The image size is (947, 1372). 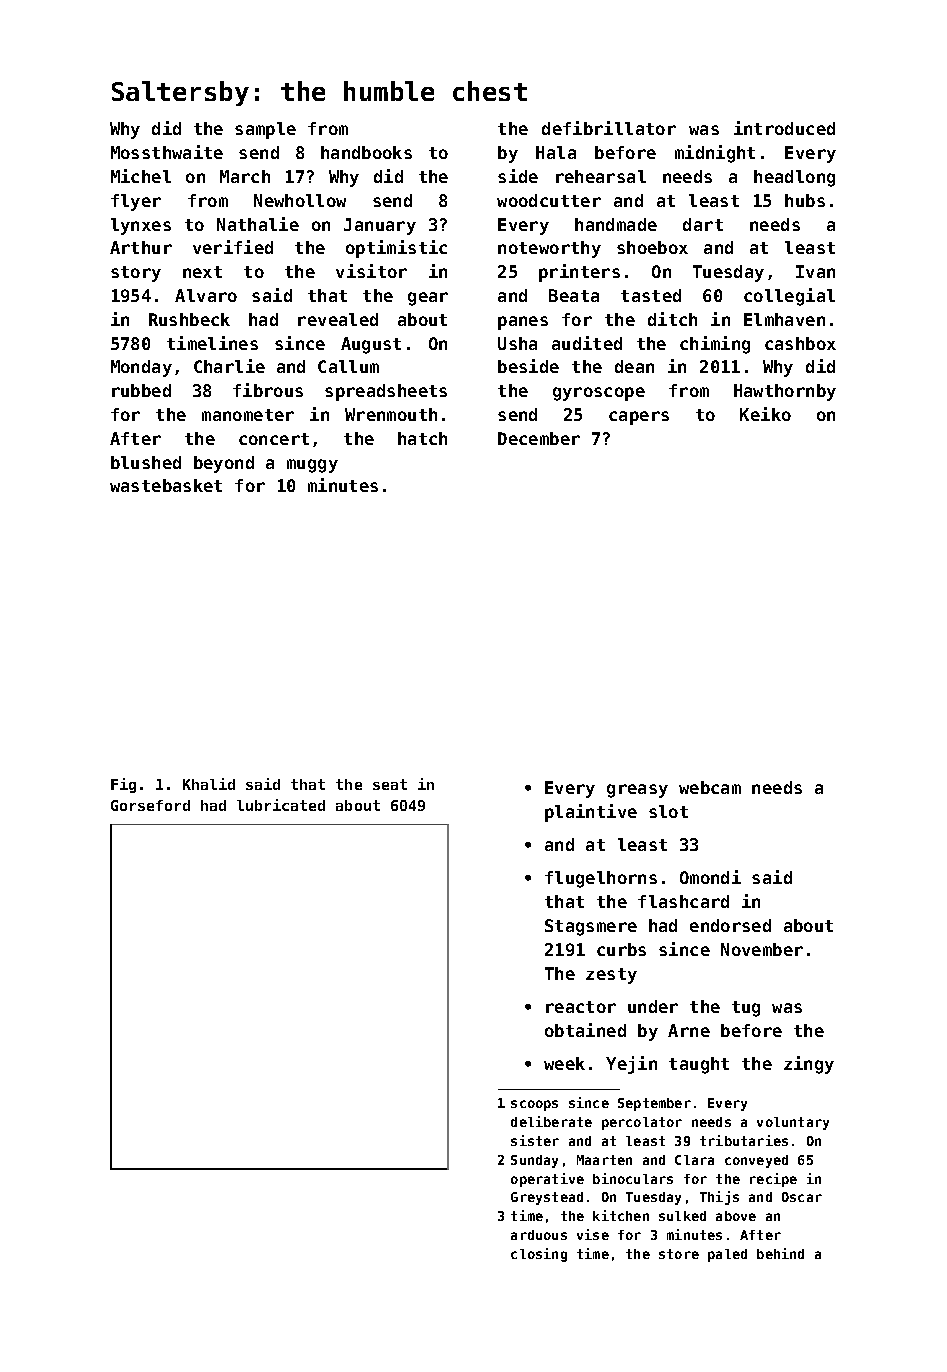 What do you see at coordinates (390, 784) in the page?
I see `seat` at bounding box center [390, 784].
